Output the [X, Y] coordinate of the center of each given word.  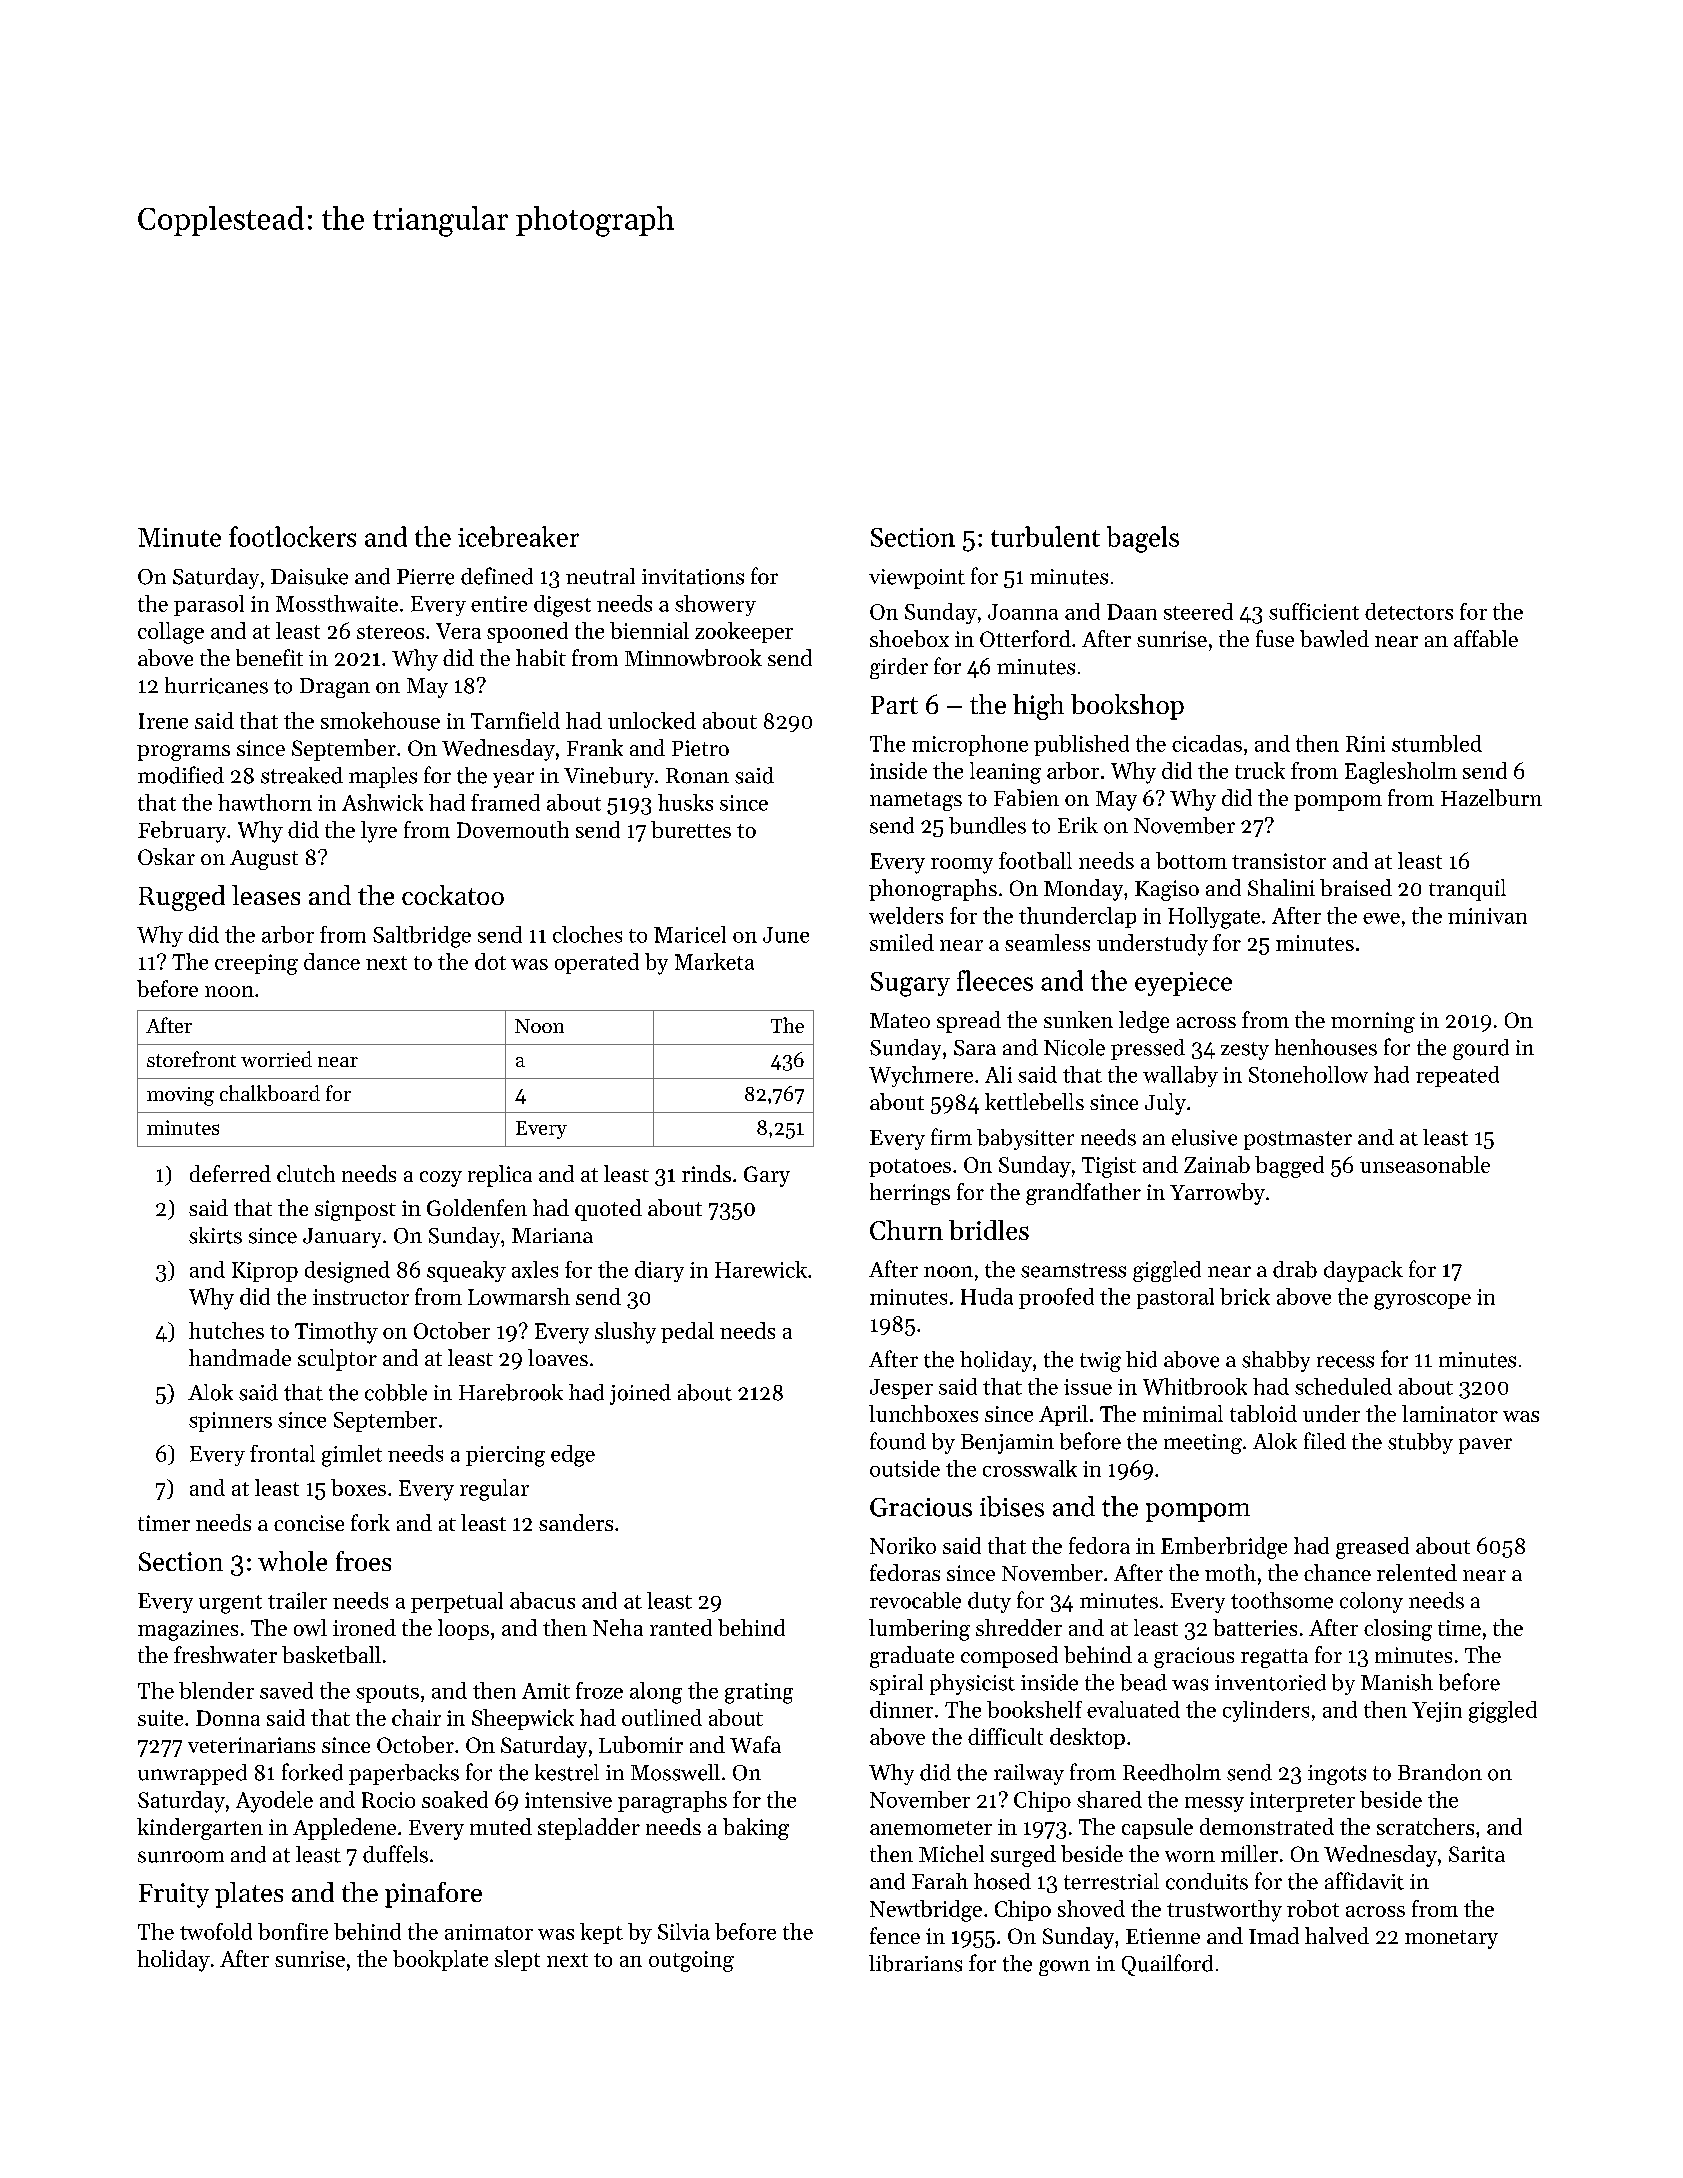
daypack [1363, 1271]
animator [489, 1932]
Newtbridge [926, 1911]
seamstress [1073, 1270]
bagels [1143, 539]
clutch [306, 1173]
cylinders [1266, 1711]
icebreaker [518, 536]
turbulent [1045, 536]
